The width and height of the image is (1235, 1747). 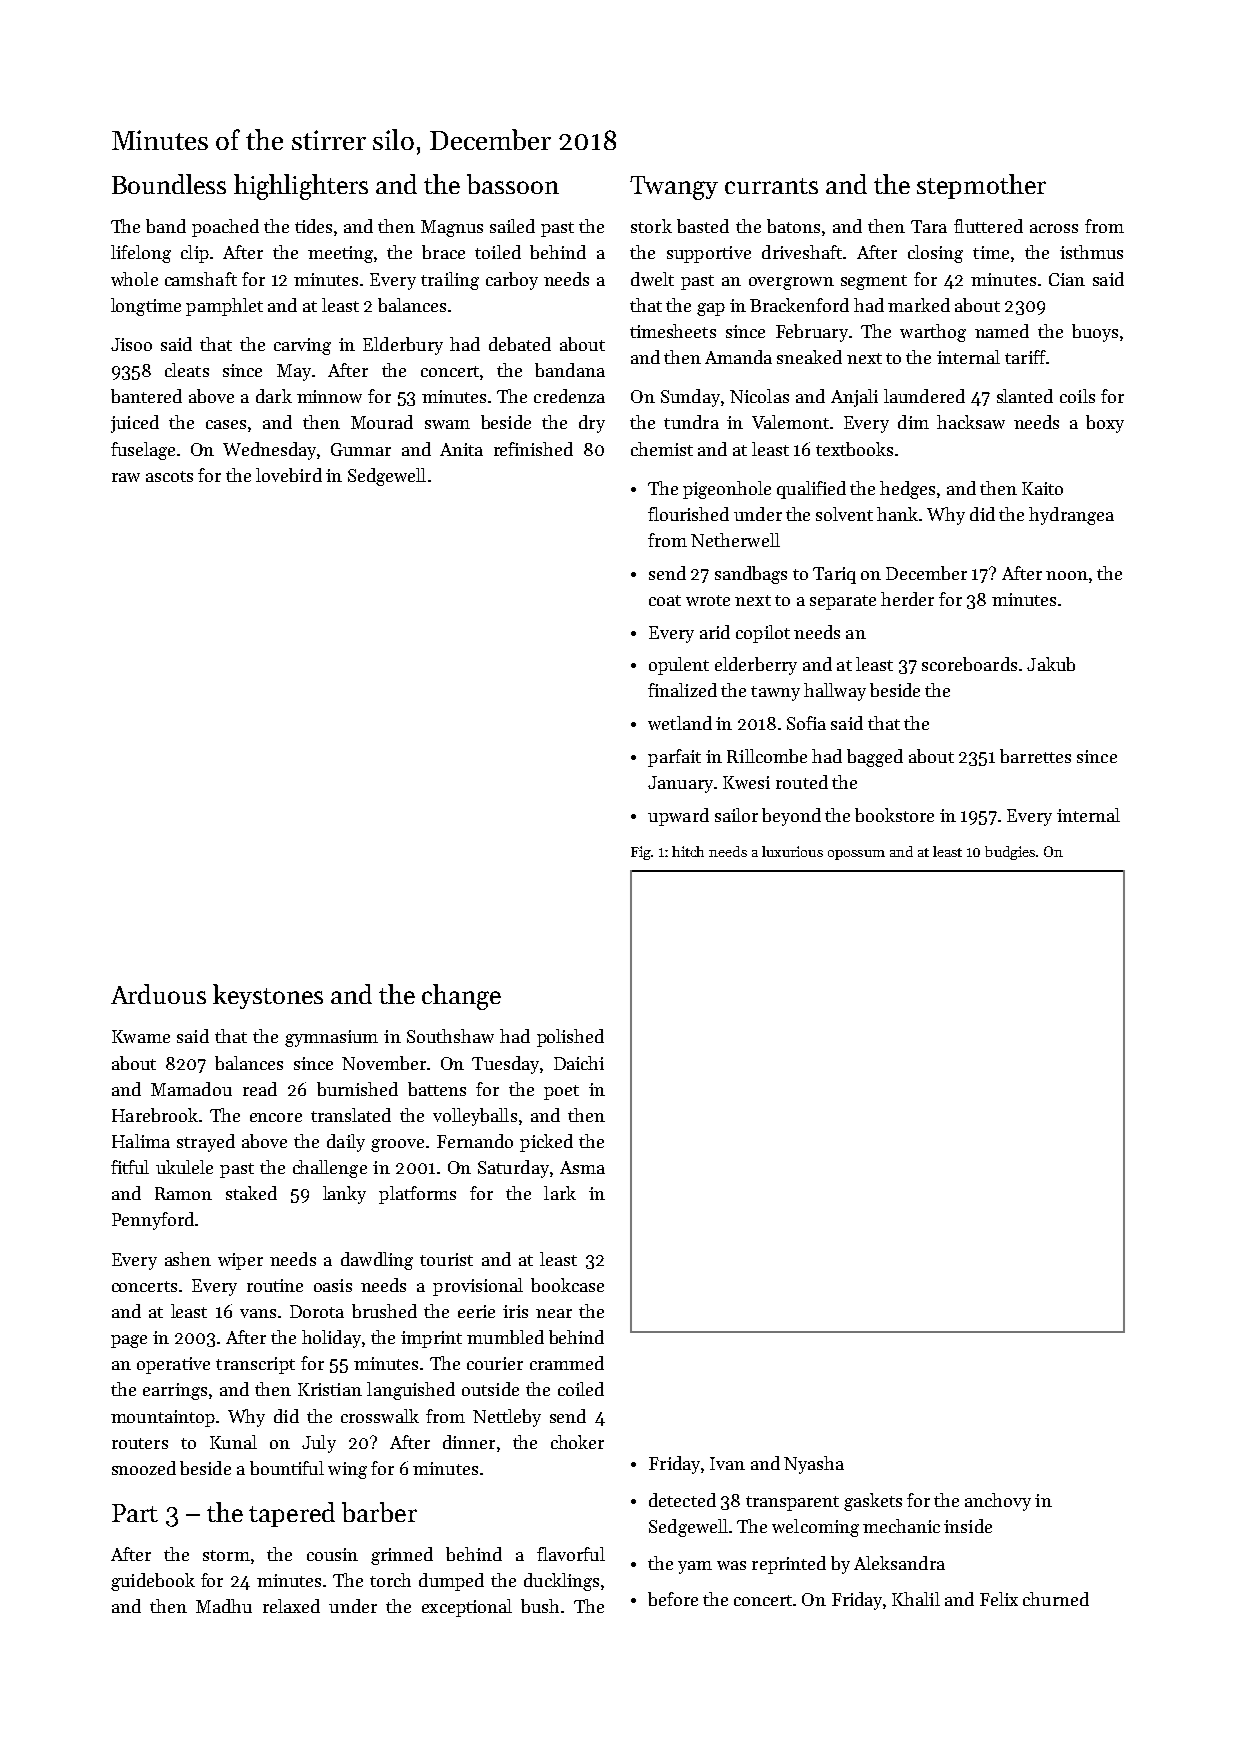 What do you see at coordinates (673, 1599) in the image?
I see `before` at bounding box center [673, 1599].
